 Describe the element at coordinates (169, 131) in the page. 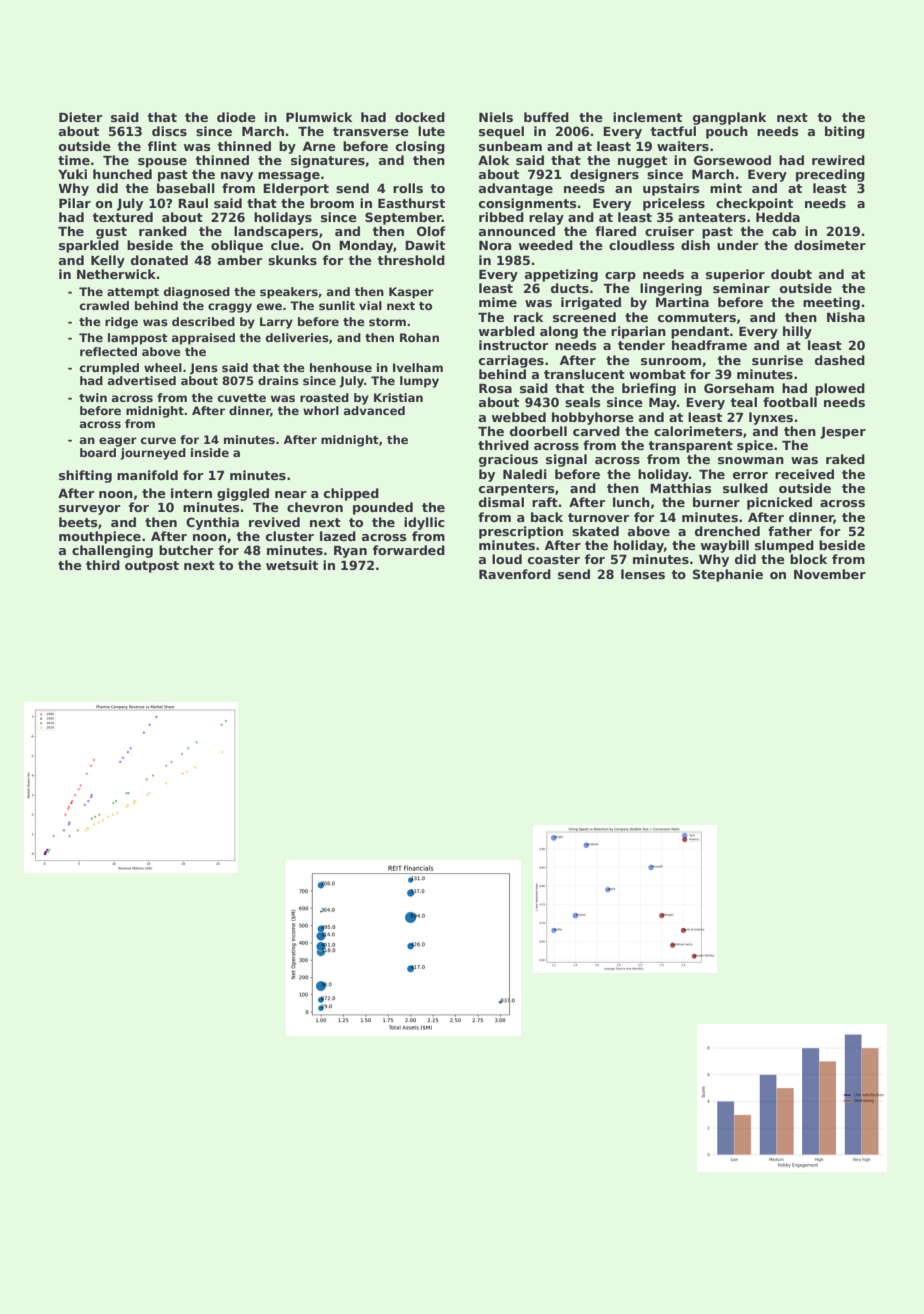

I see `discs` at that location.
